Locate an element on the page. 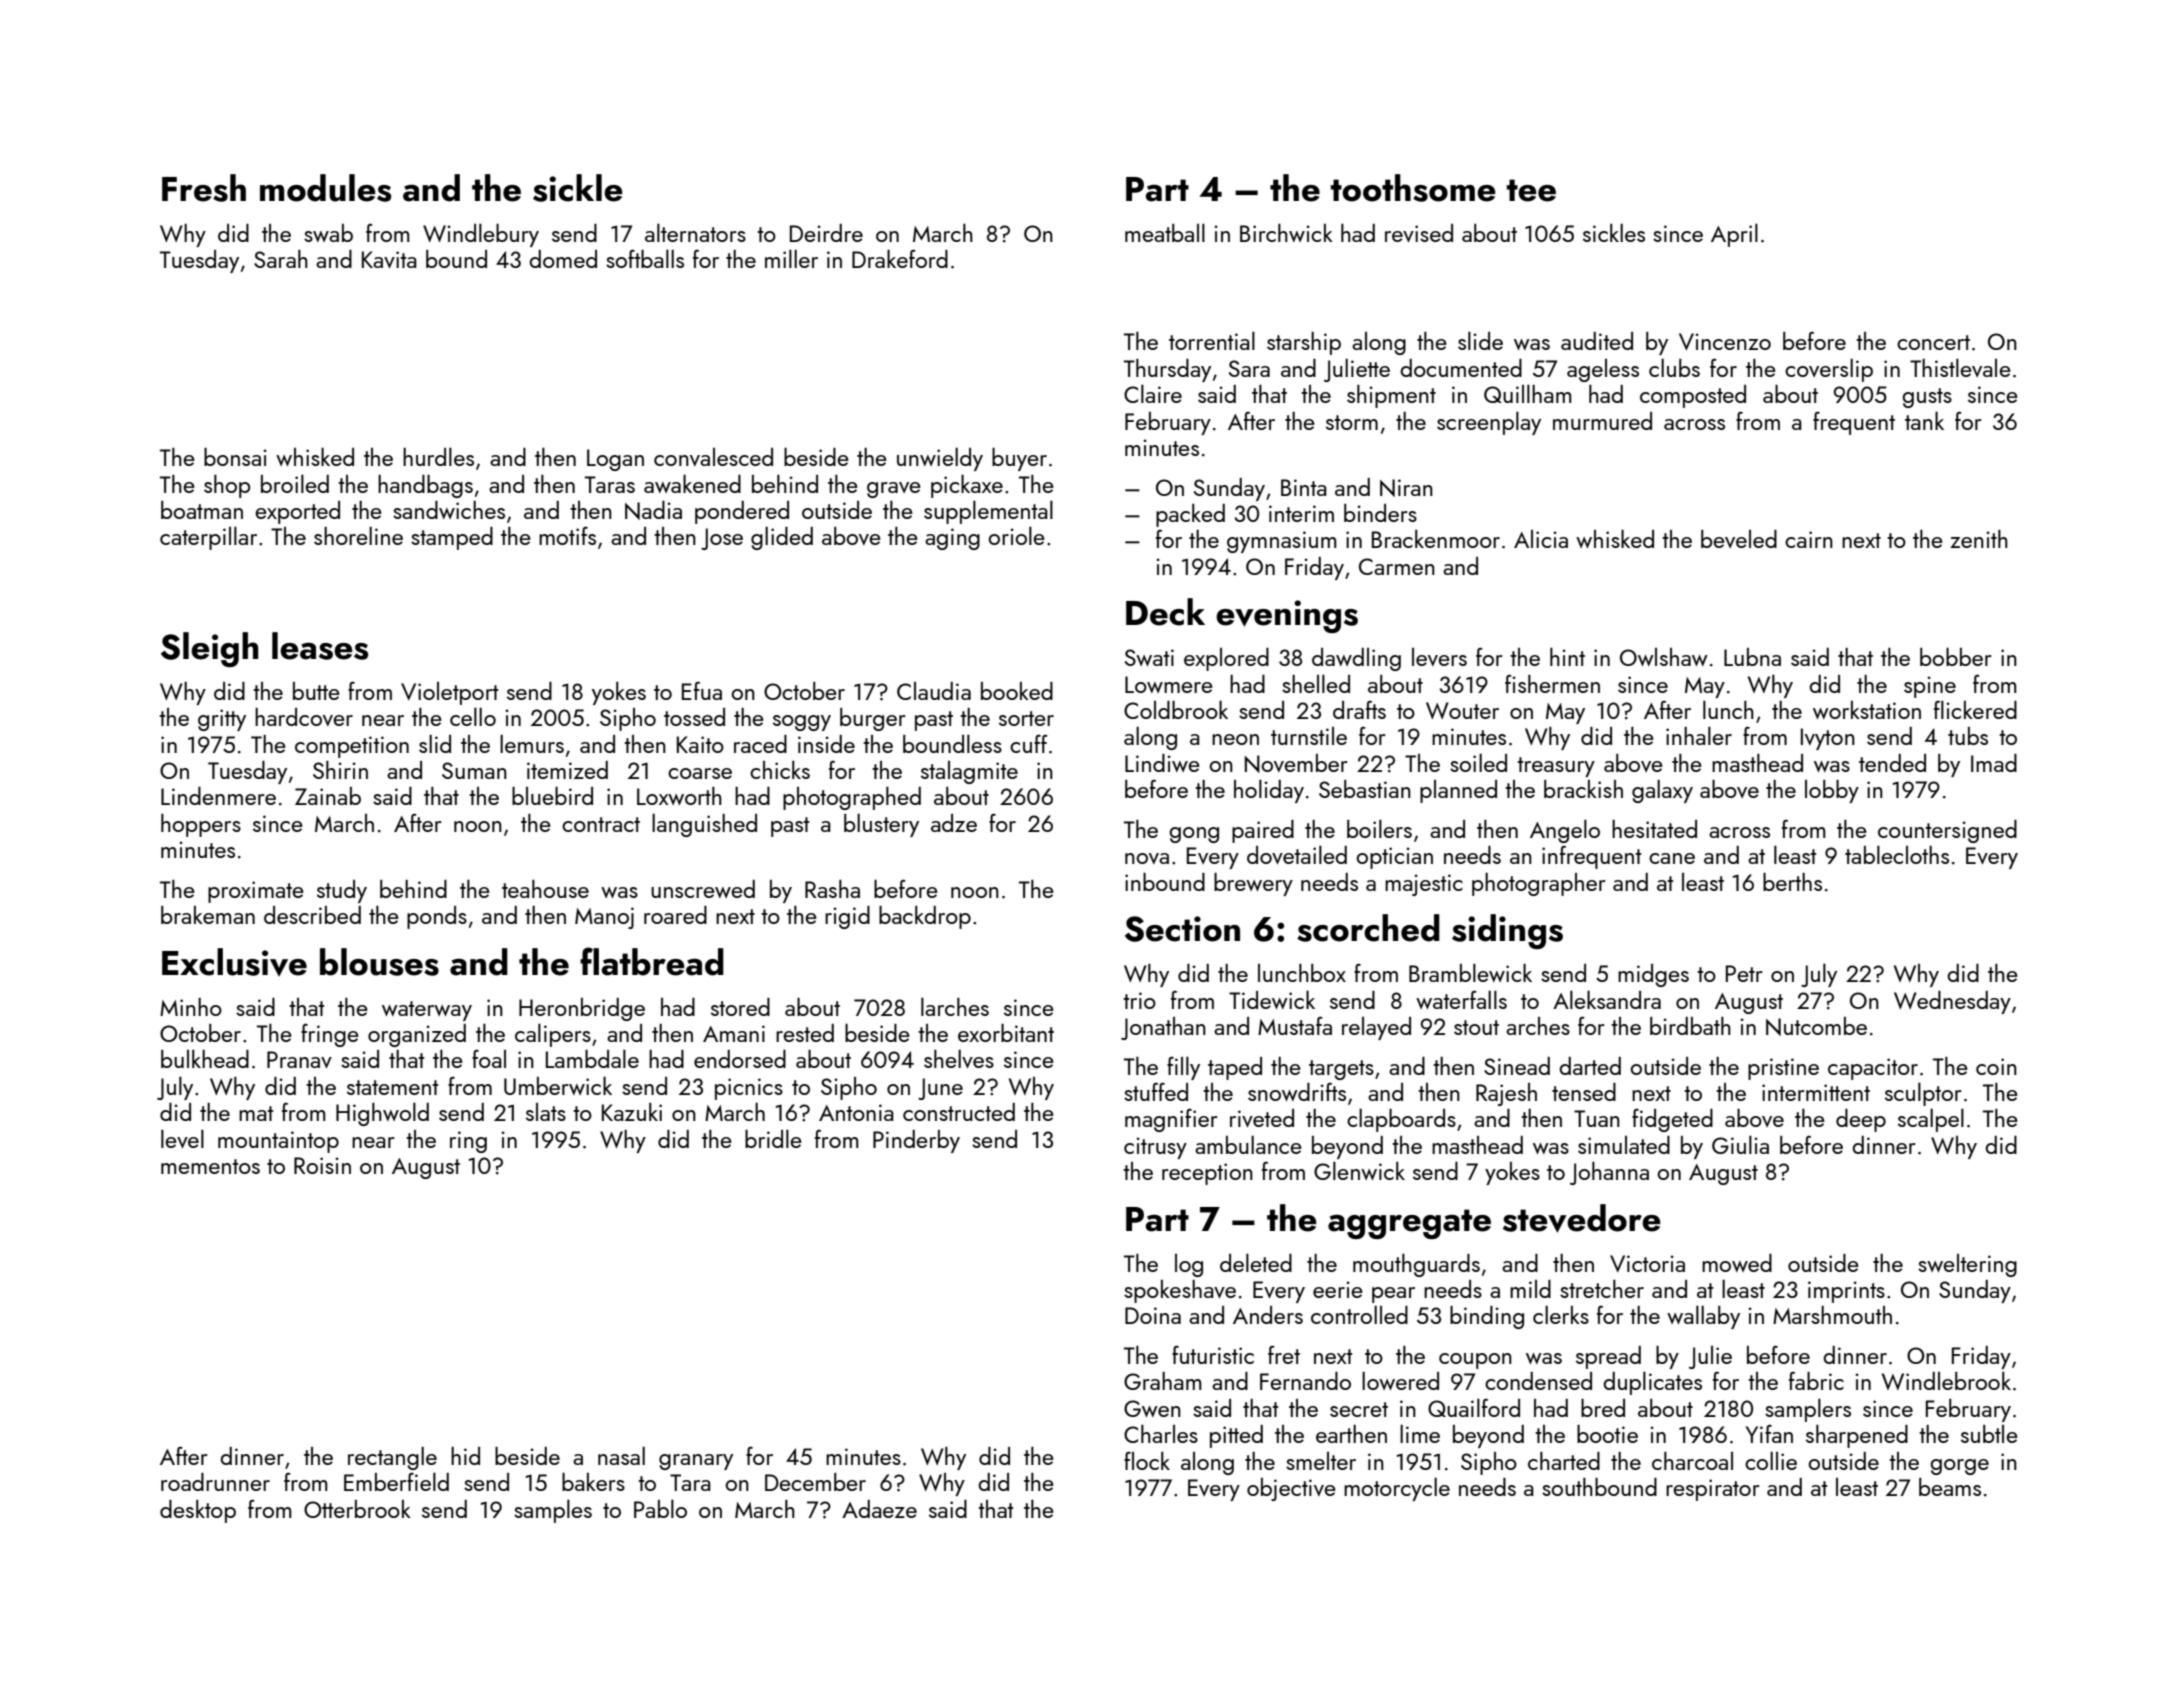 Image resolution: width=2178 pixels, height=1683 pixels. Adaeze is located at coordinates (879, 1509).
